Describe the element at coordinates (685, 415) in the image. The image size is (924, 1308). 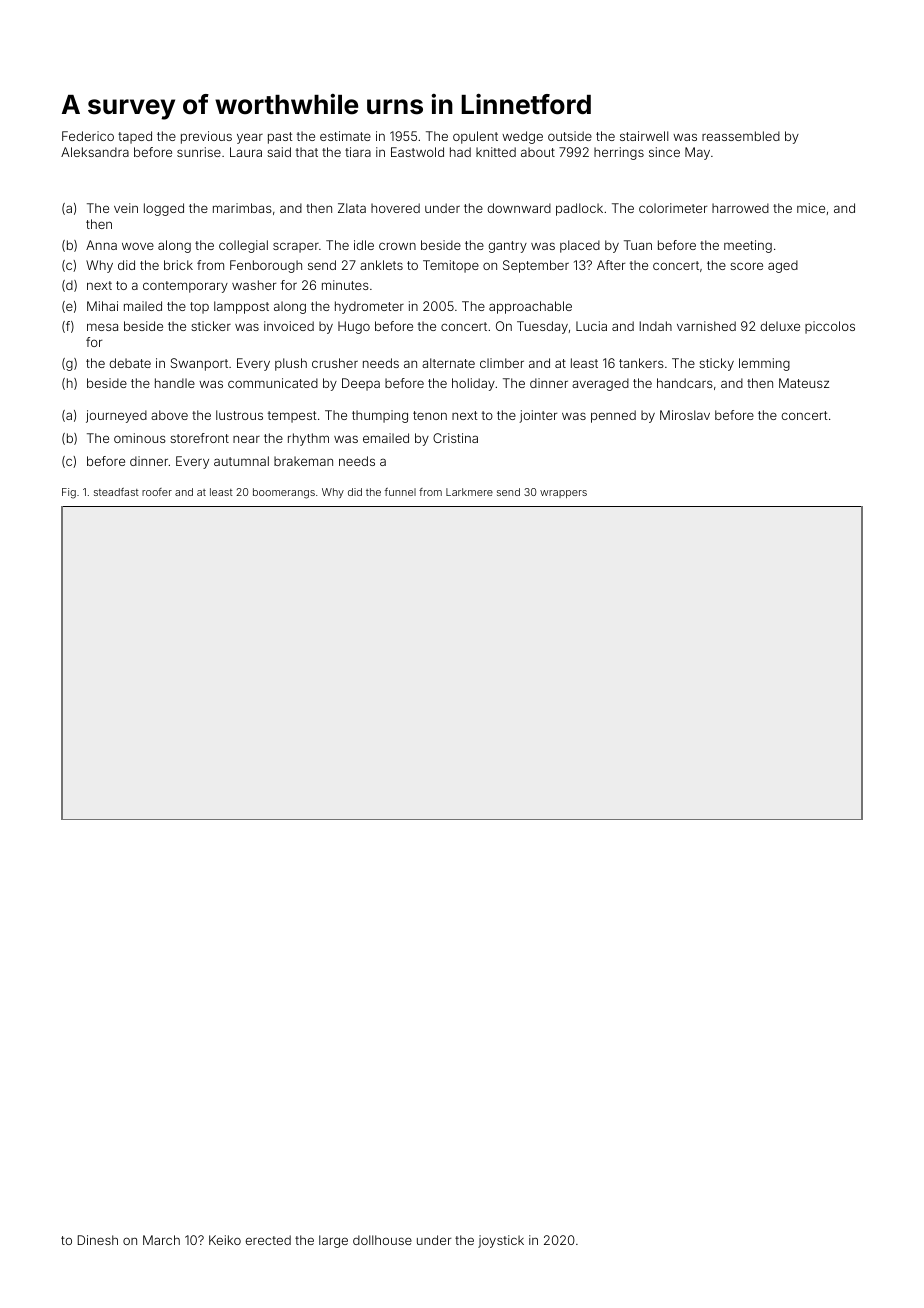
I see `Miroslav` at that location.
